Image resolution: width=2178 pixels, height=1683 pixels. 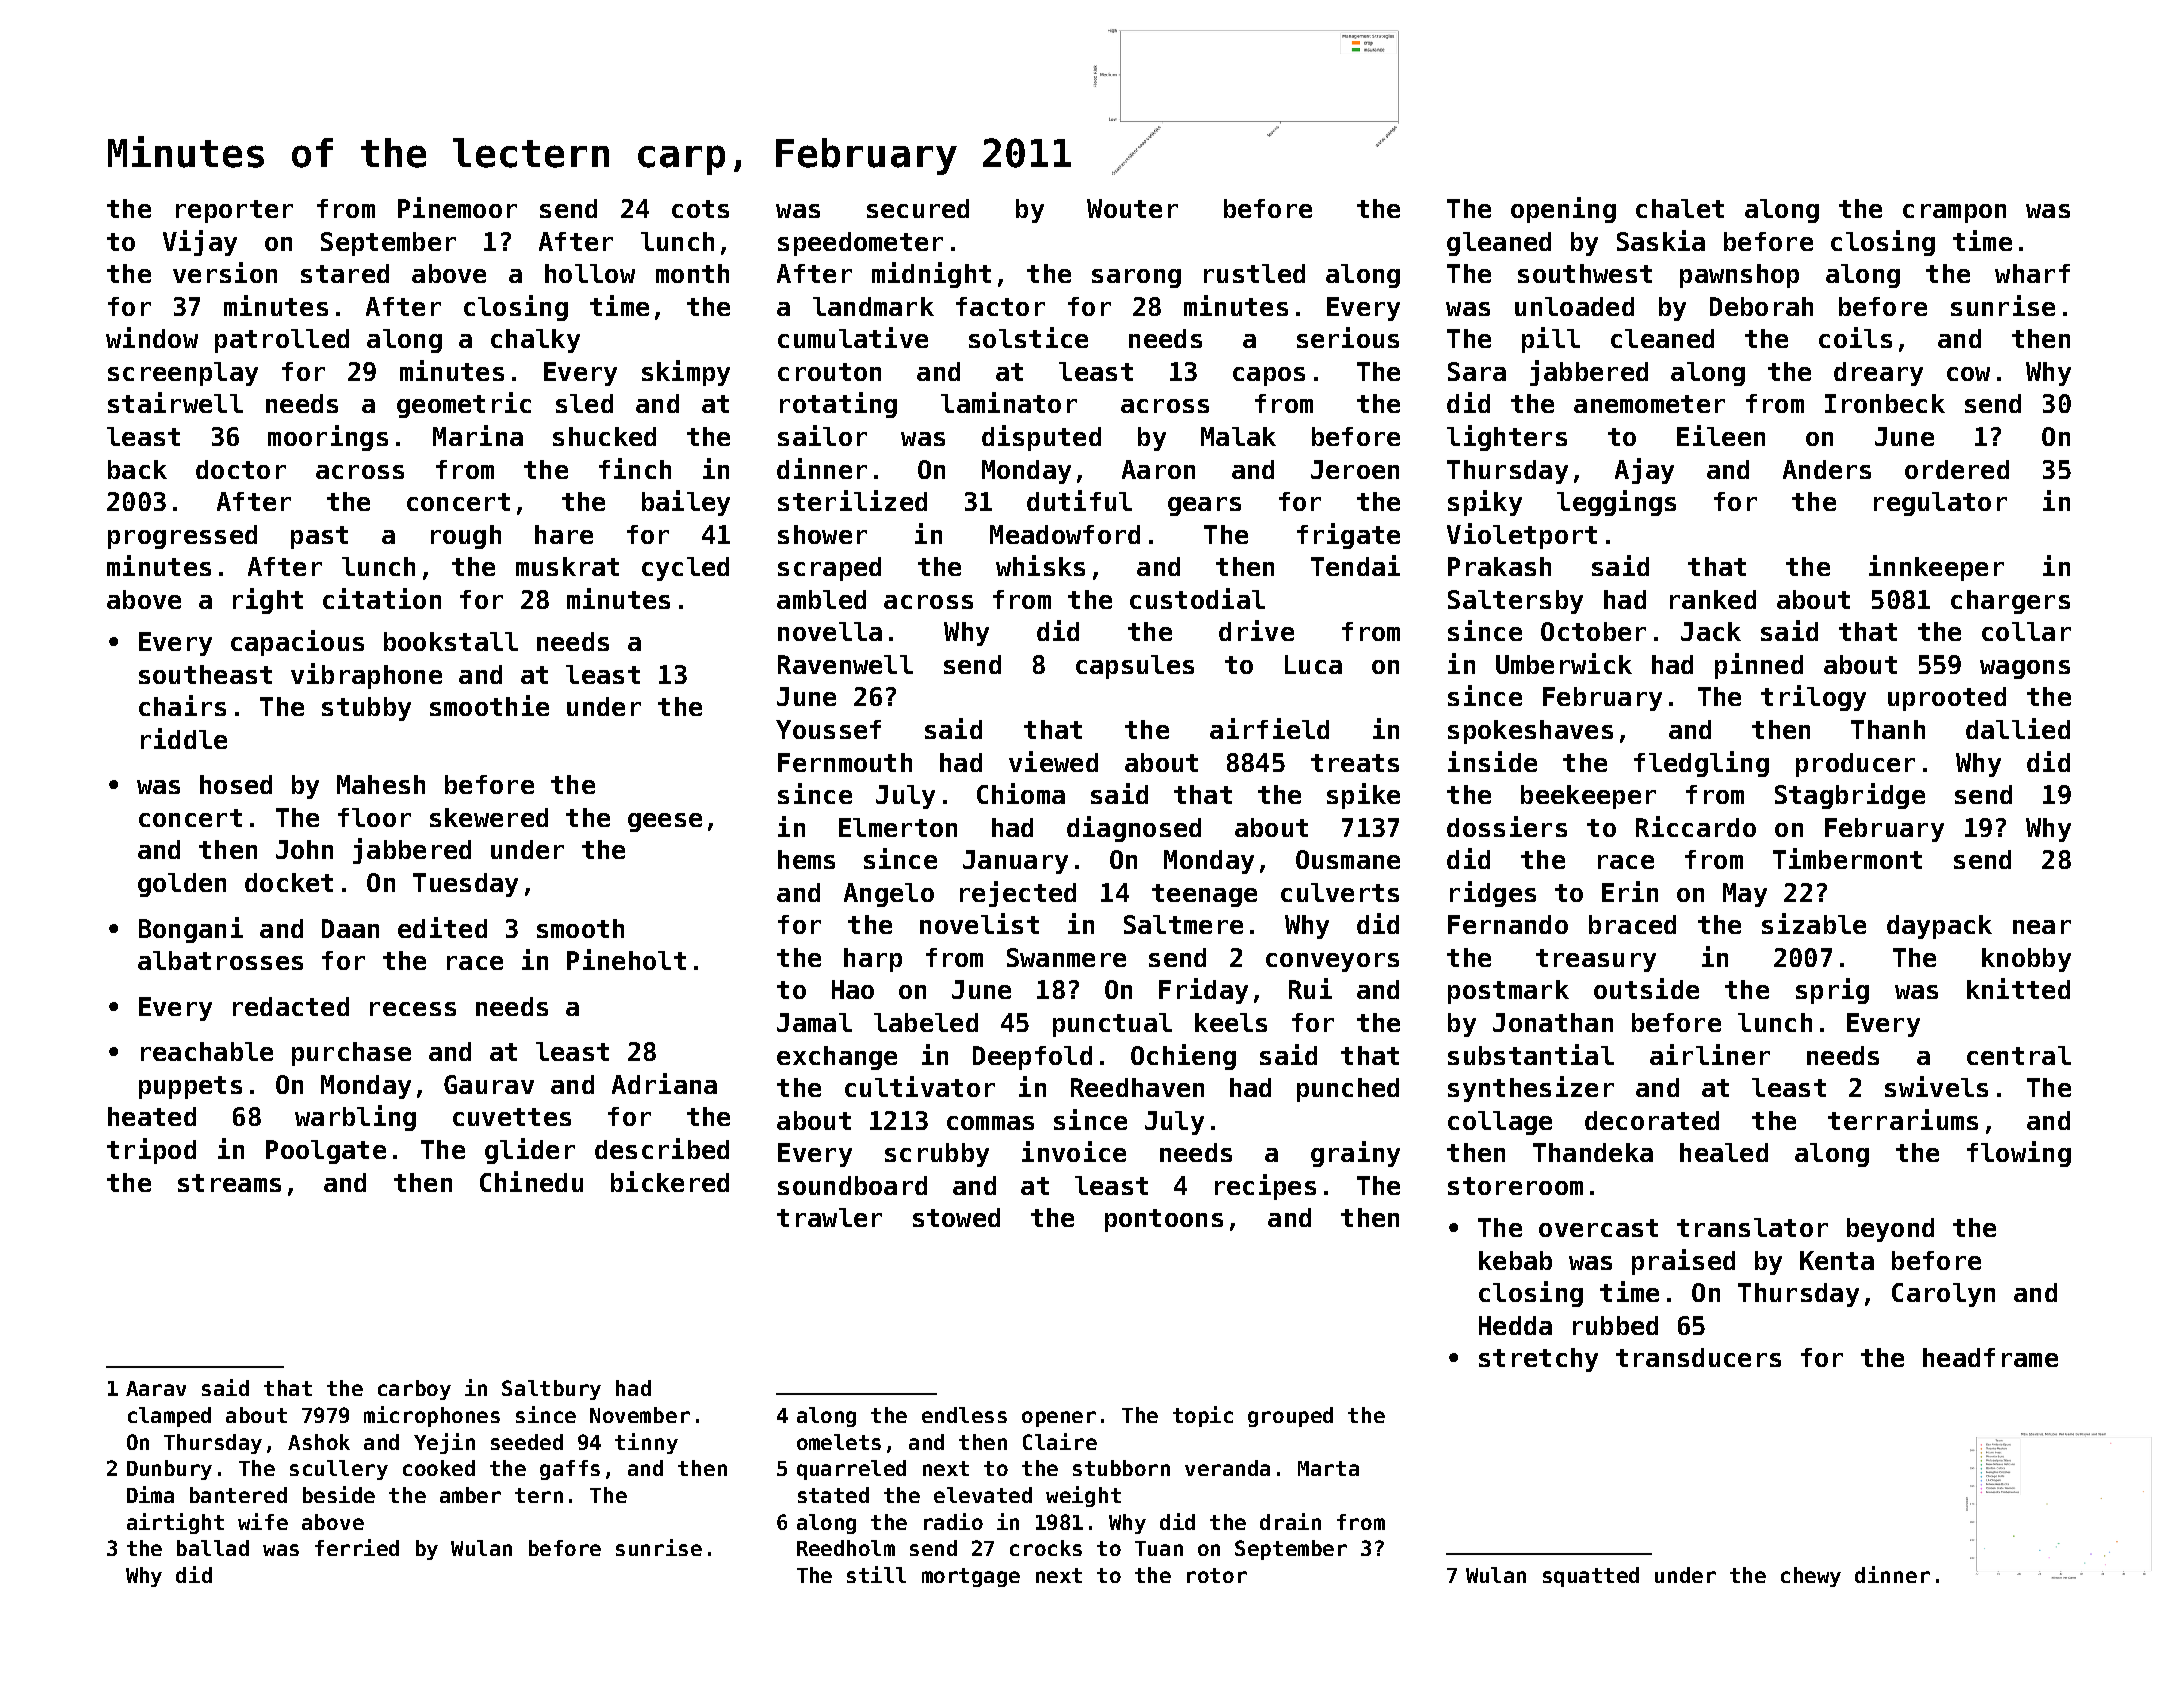 What do you see at coordinates (1888, 729) in the screenshot?
I see `Thanh` at bounding box center [1888, 729].
